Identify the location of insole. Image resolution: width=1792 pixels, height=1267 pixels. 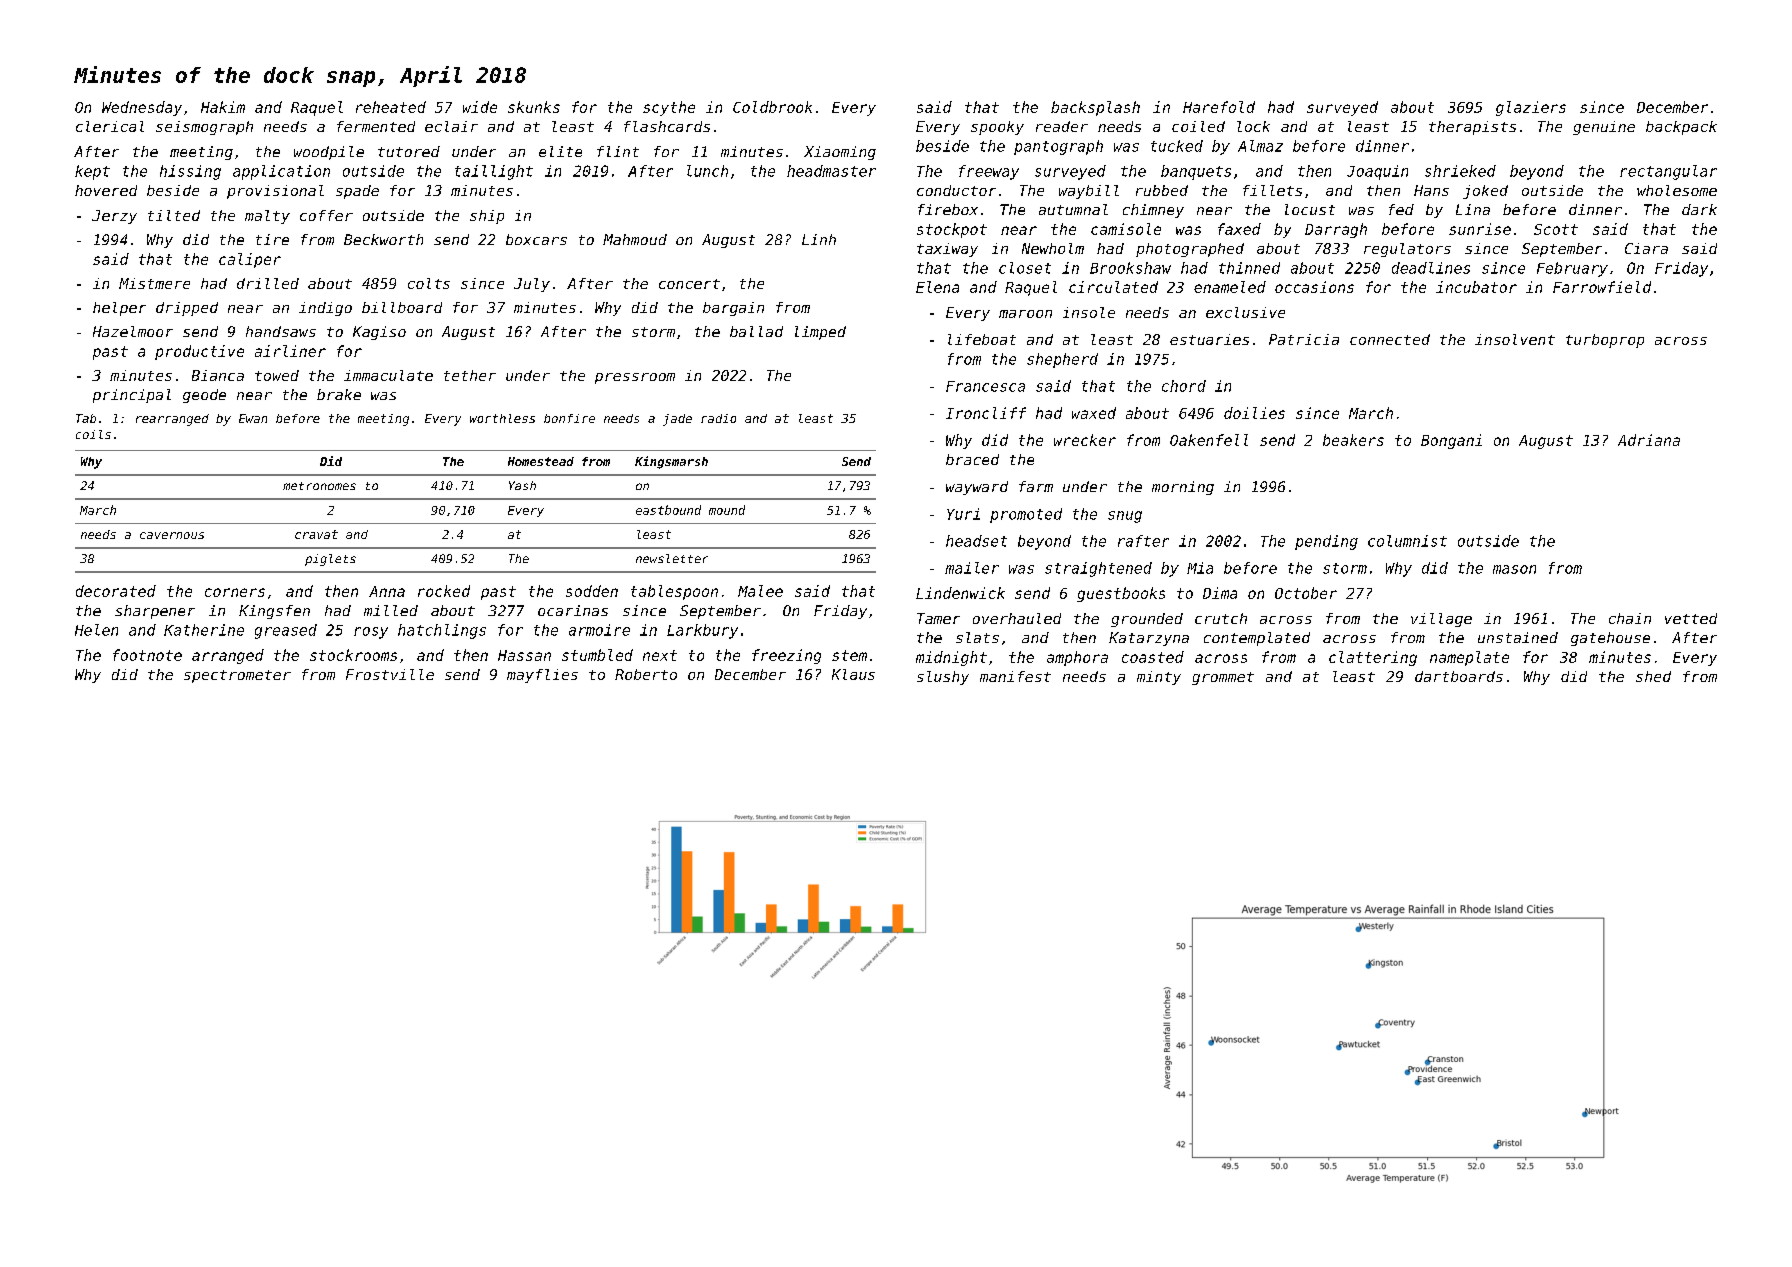
(1089, 312).
